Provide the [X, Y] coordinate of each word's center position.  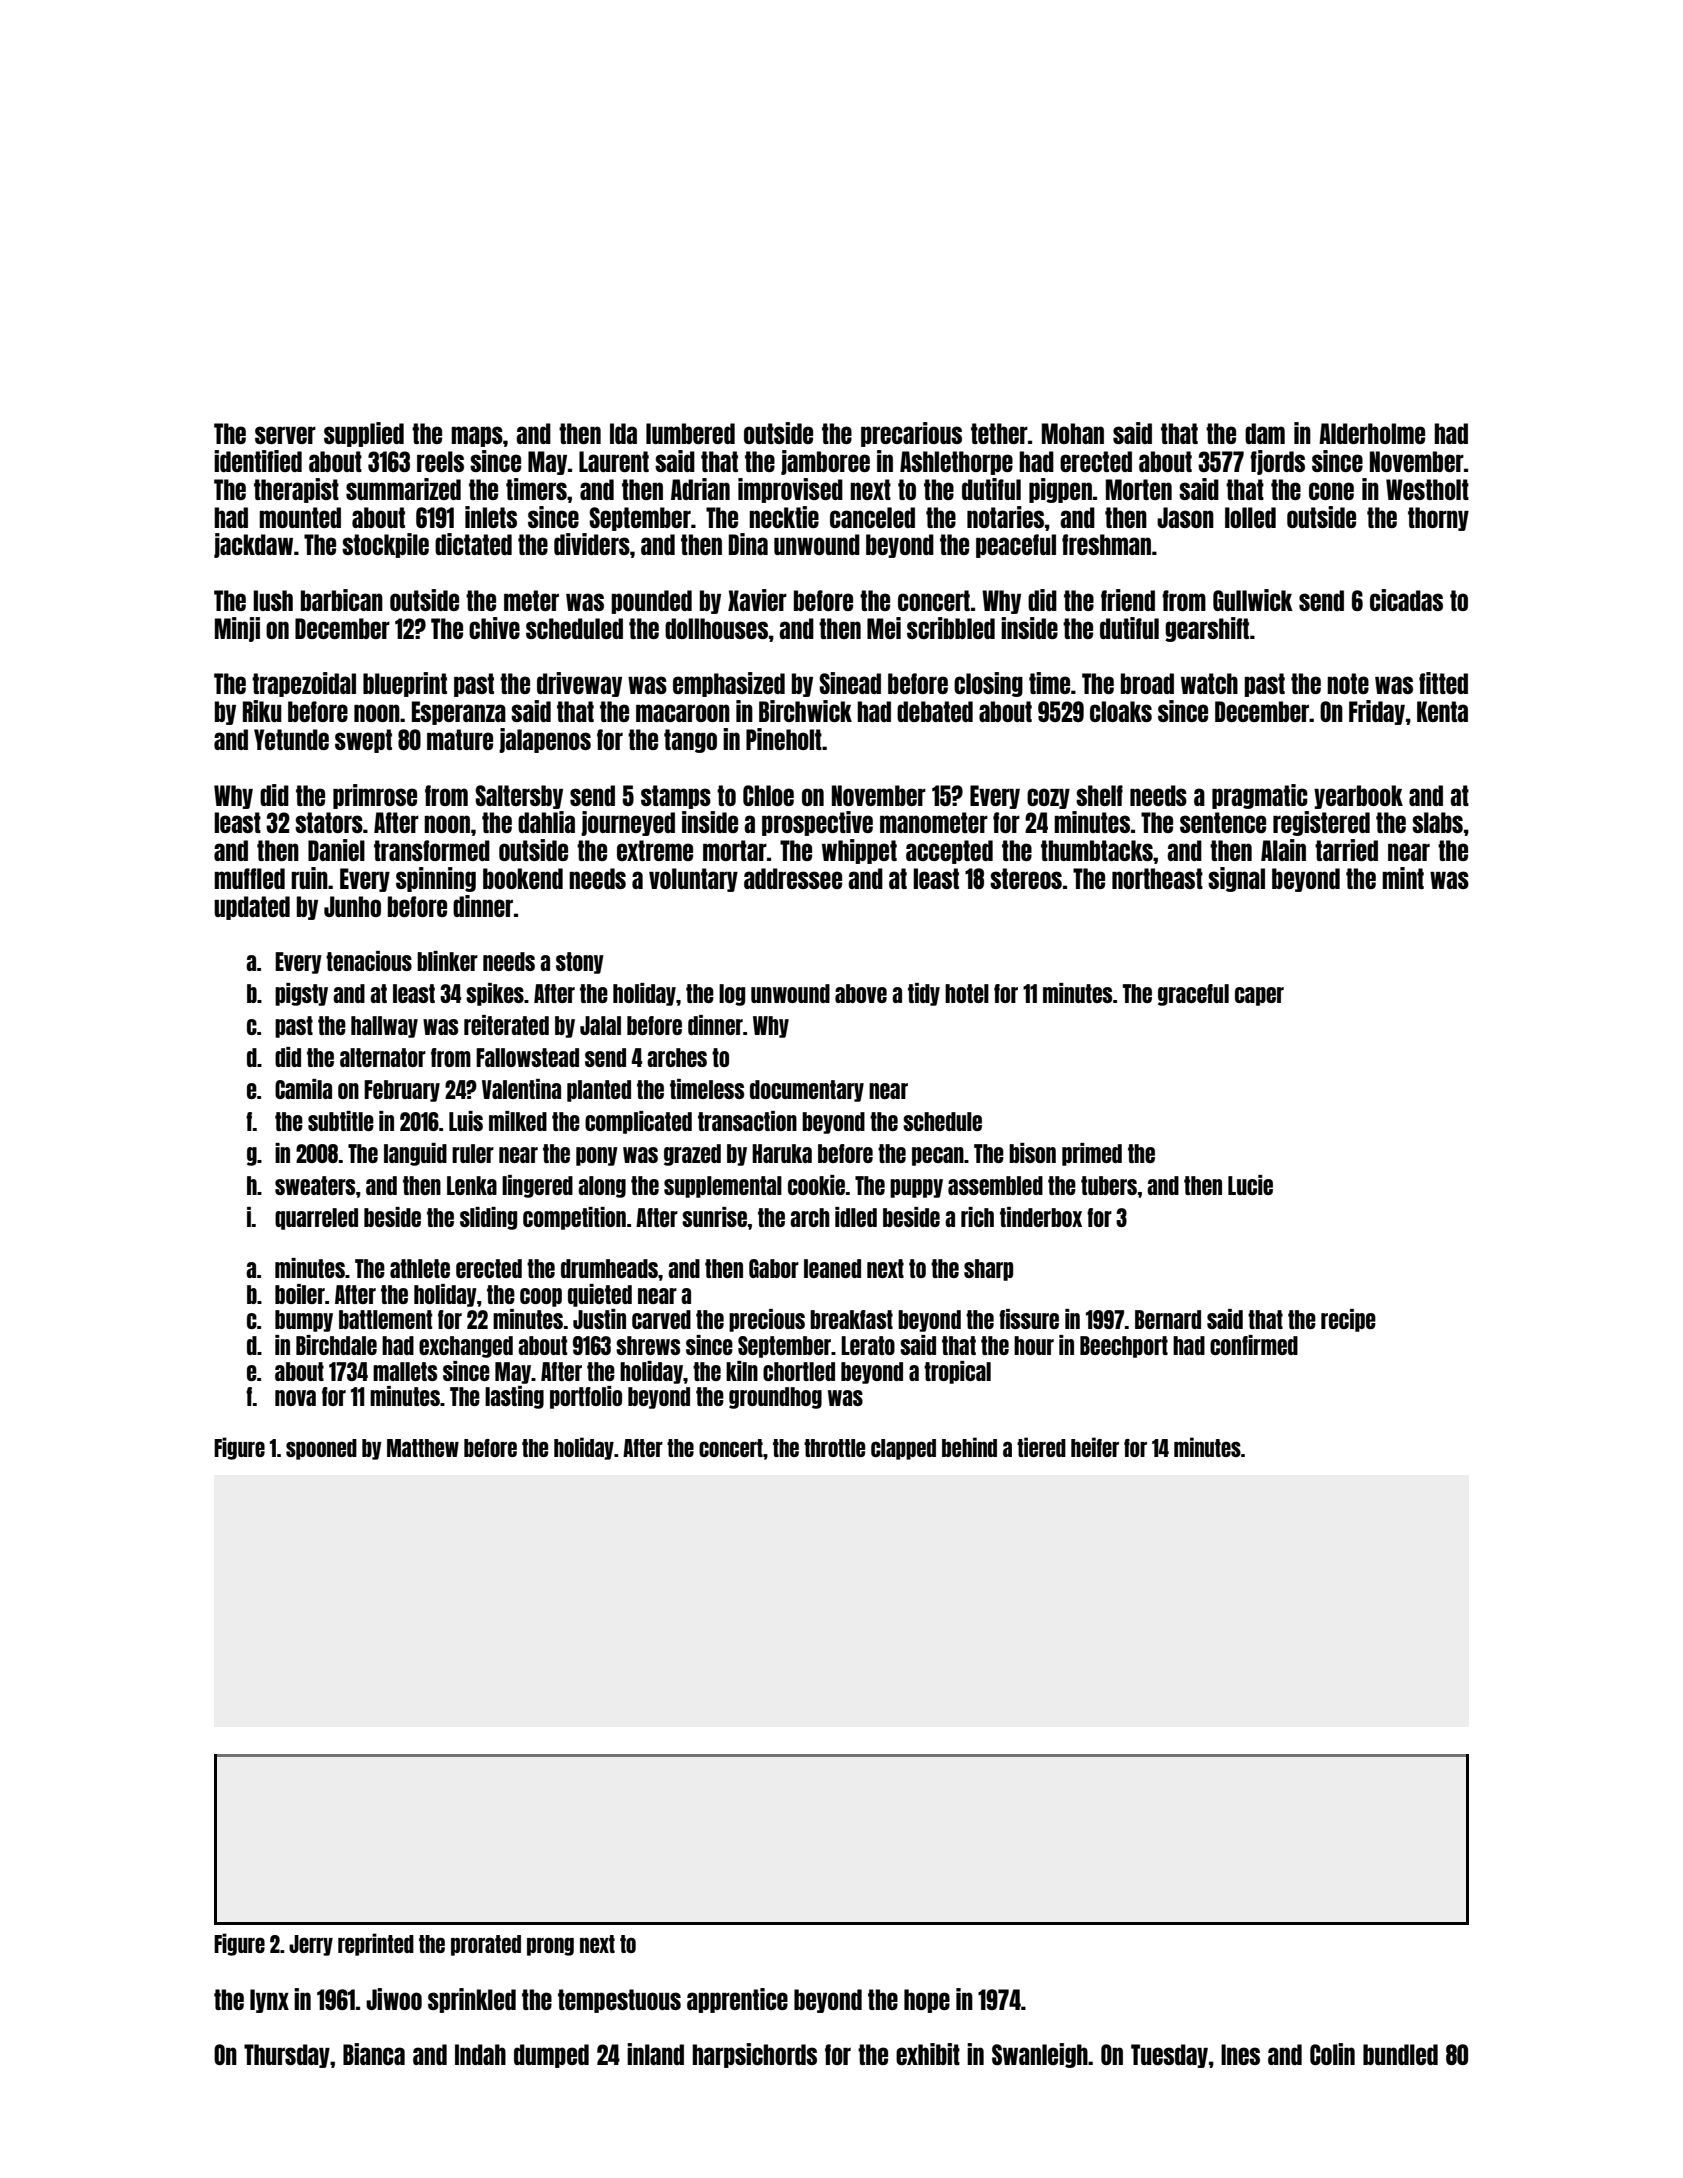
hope [927, 2001]
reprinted [376, 1944]
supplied [364, 434]
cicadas [1406, 600]
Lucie [1250, 1185]
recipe [1348, 1320]
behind [969, 1447]
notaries [1005, 517]
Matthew [423, 1448]
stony [580, 963]
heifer [1095, 1447]
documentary [807, 1091]
